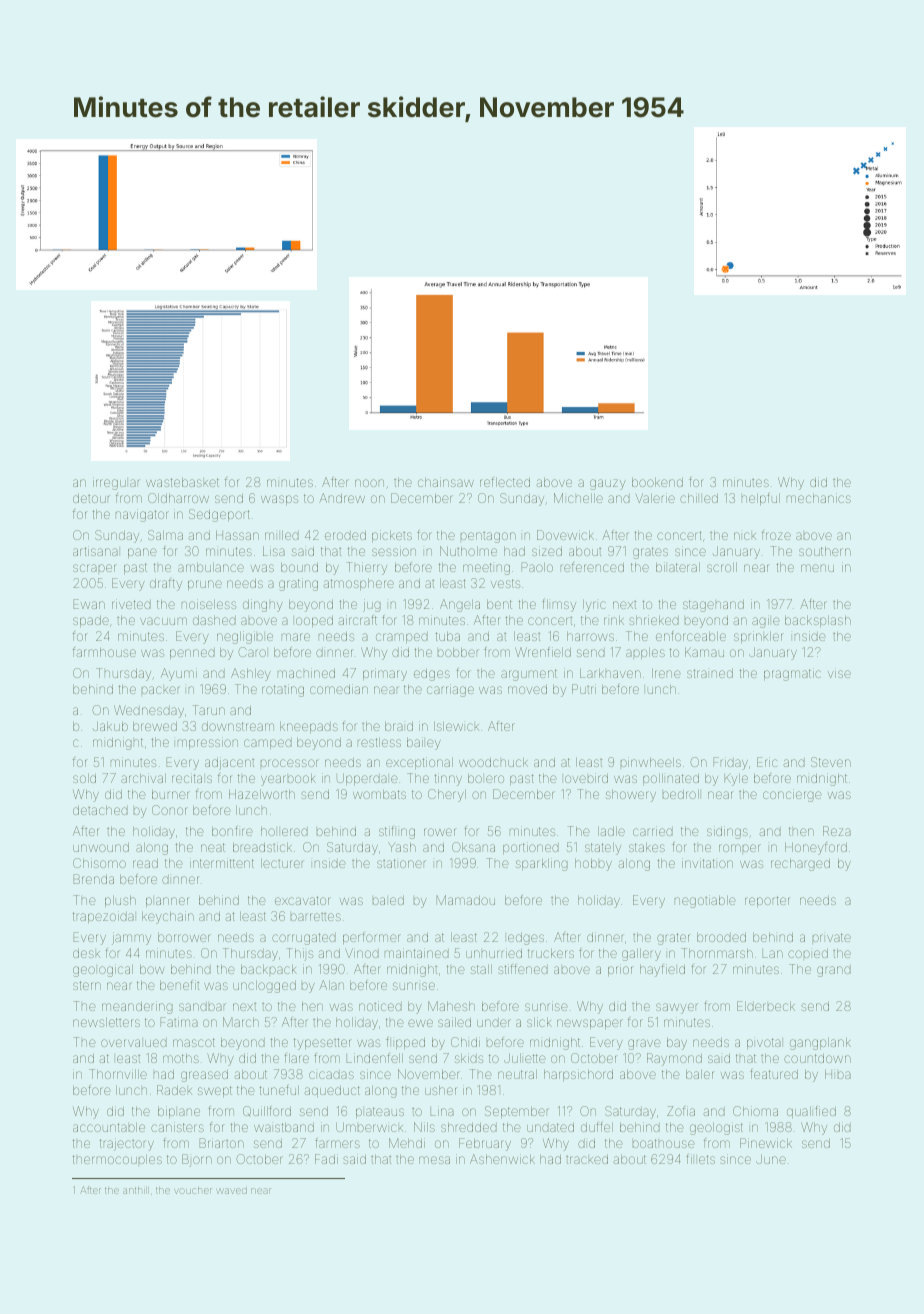 Image resolution: width=924 pixels, height=1314 pixels. What do you see at coordinates (645, 653) in the document?
I see `apples` at bounding box center [645, 653].
